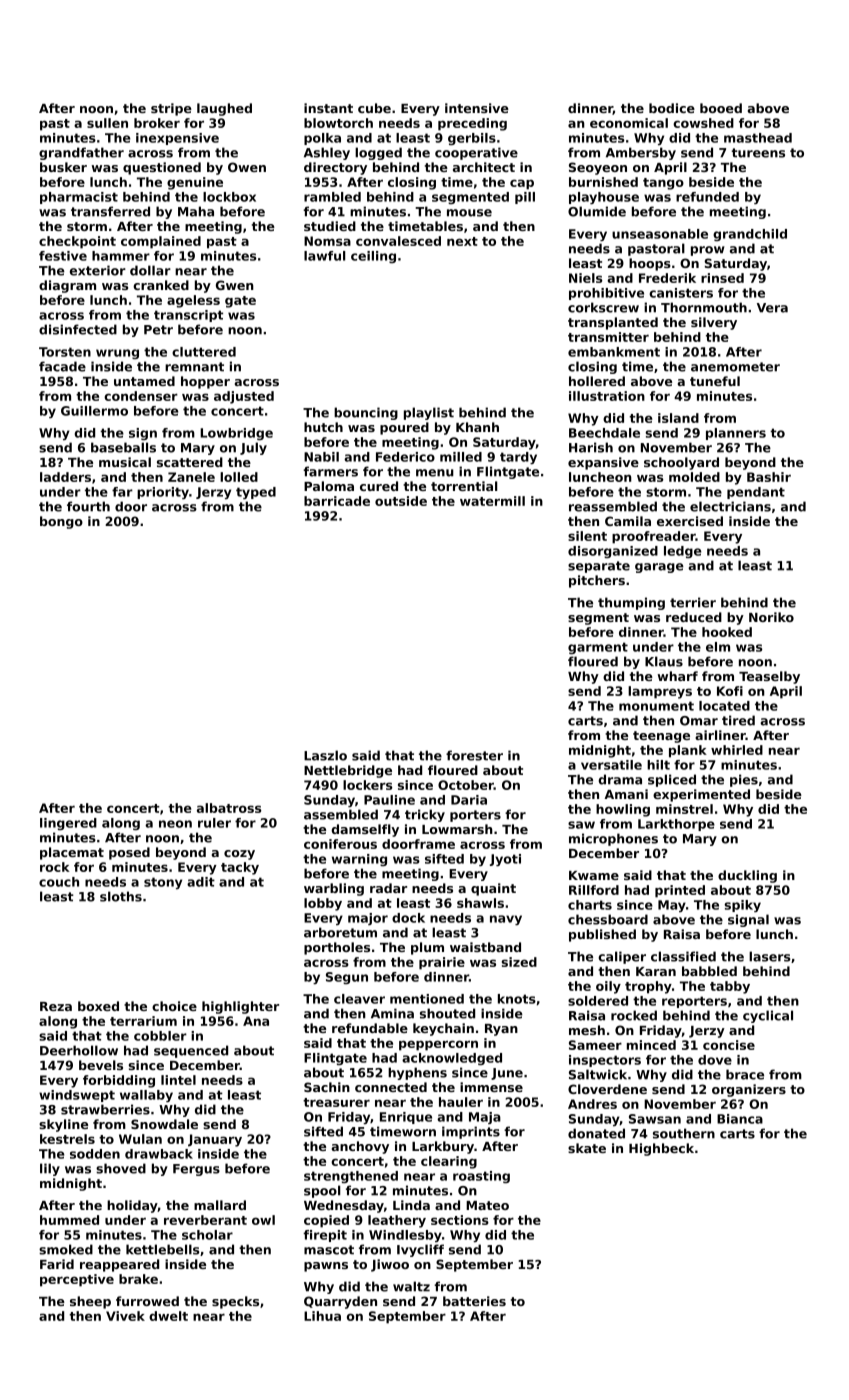 This screenshot has height=1400, width=849. Describe the element at coordinates (480, 903) in the screenshot. I see `shawls` at that location.
